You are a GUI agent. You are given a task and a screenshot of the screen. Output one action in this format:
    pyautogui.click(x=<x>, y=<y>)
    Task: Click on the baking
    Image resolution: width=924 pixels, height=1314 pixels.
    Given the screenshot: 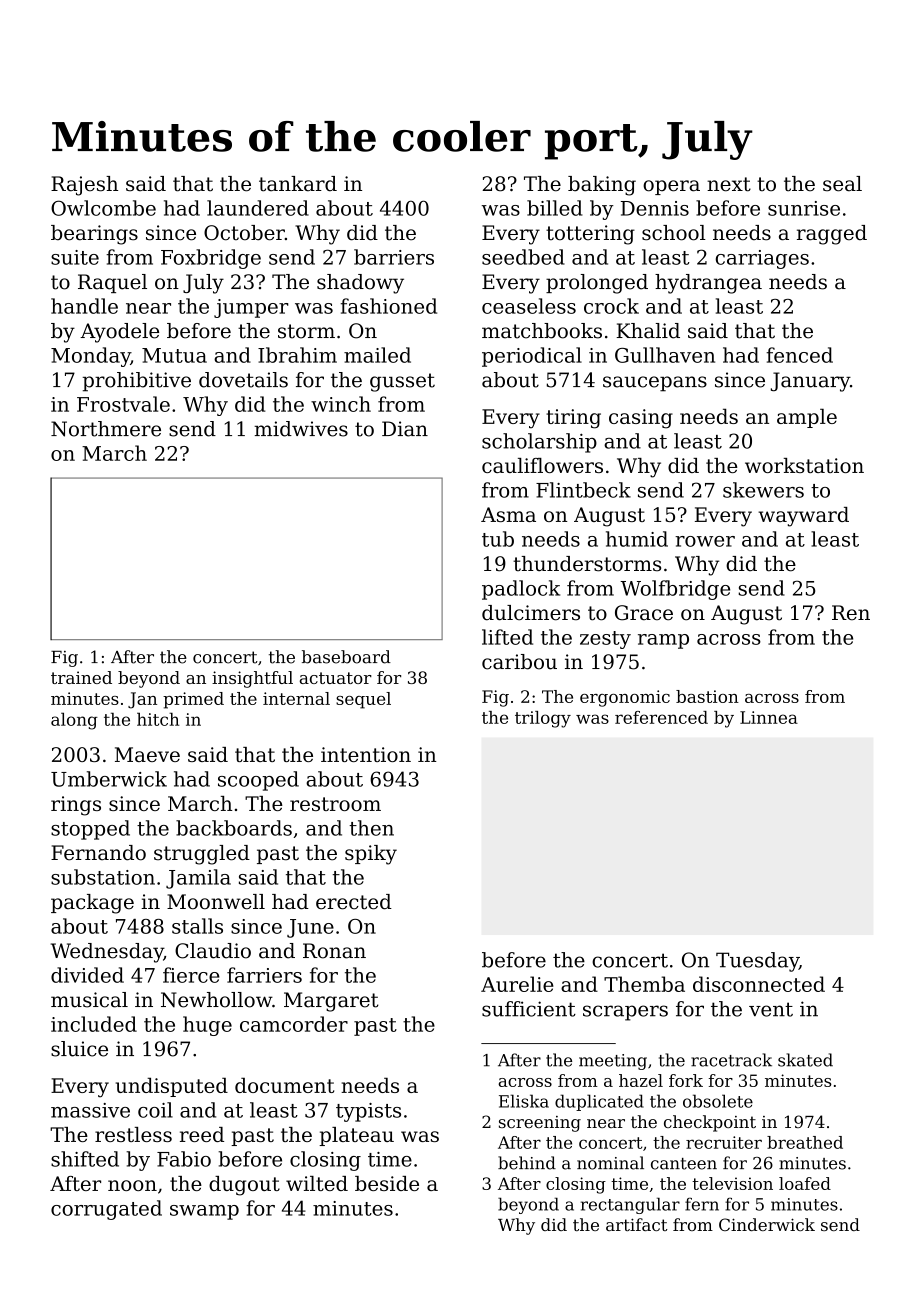 What is the action you would take?
    pyautogui.click(x=602, y=186)
